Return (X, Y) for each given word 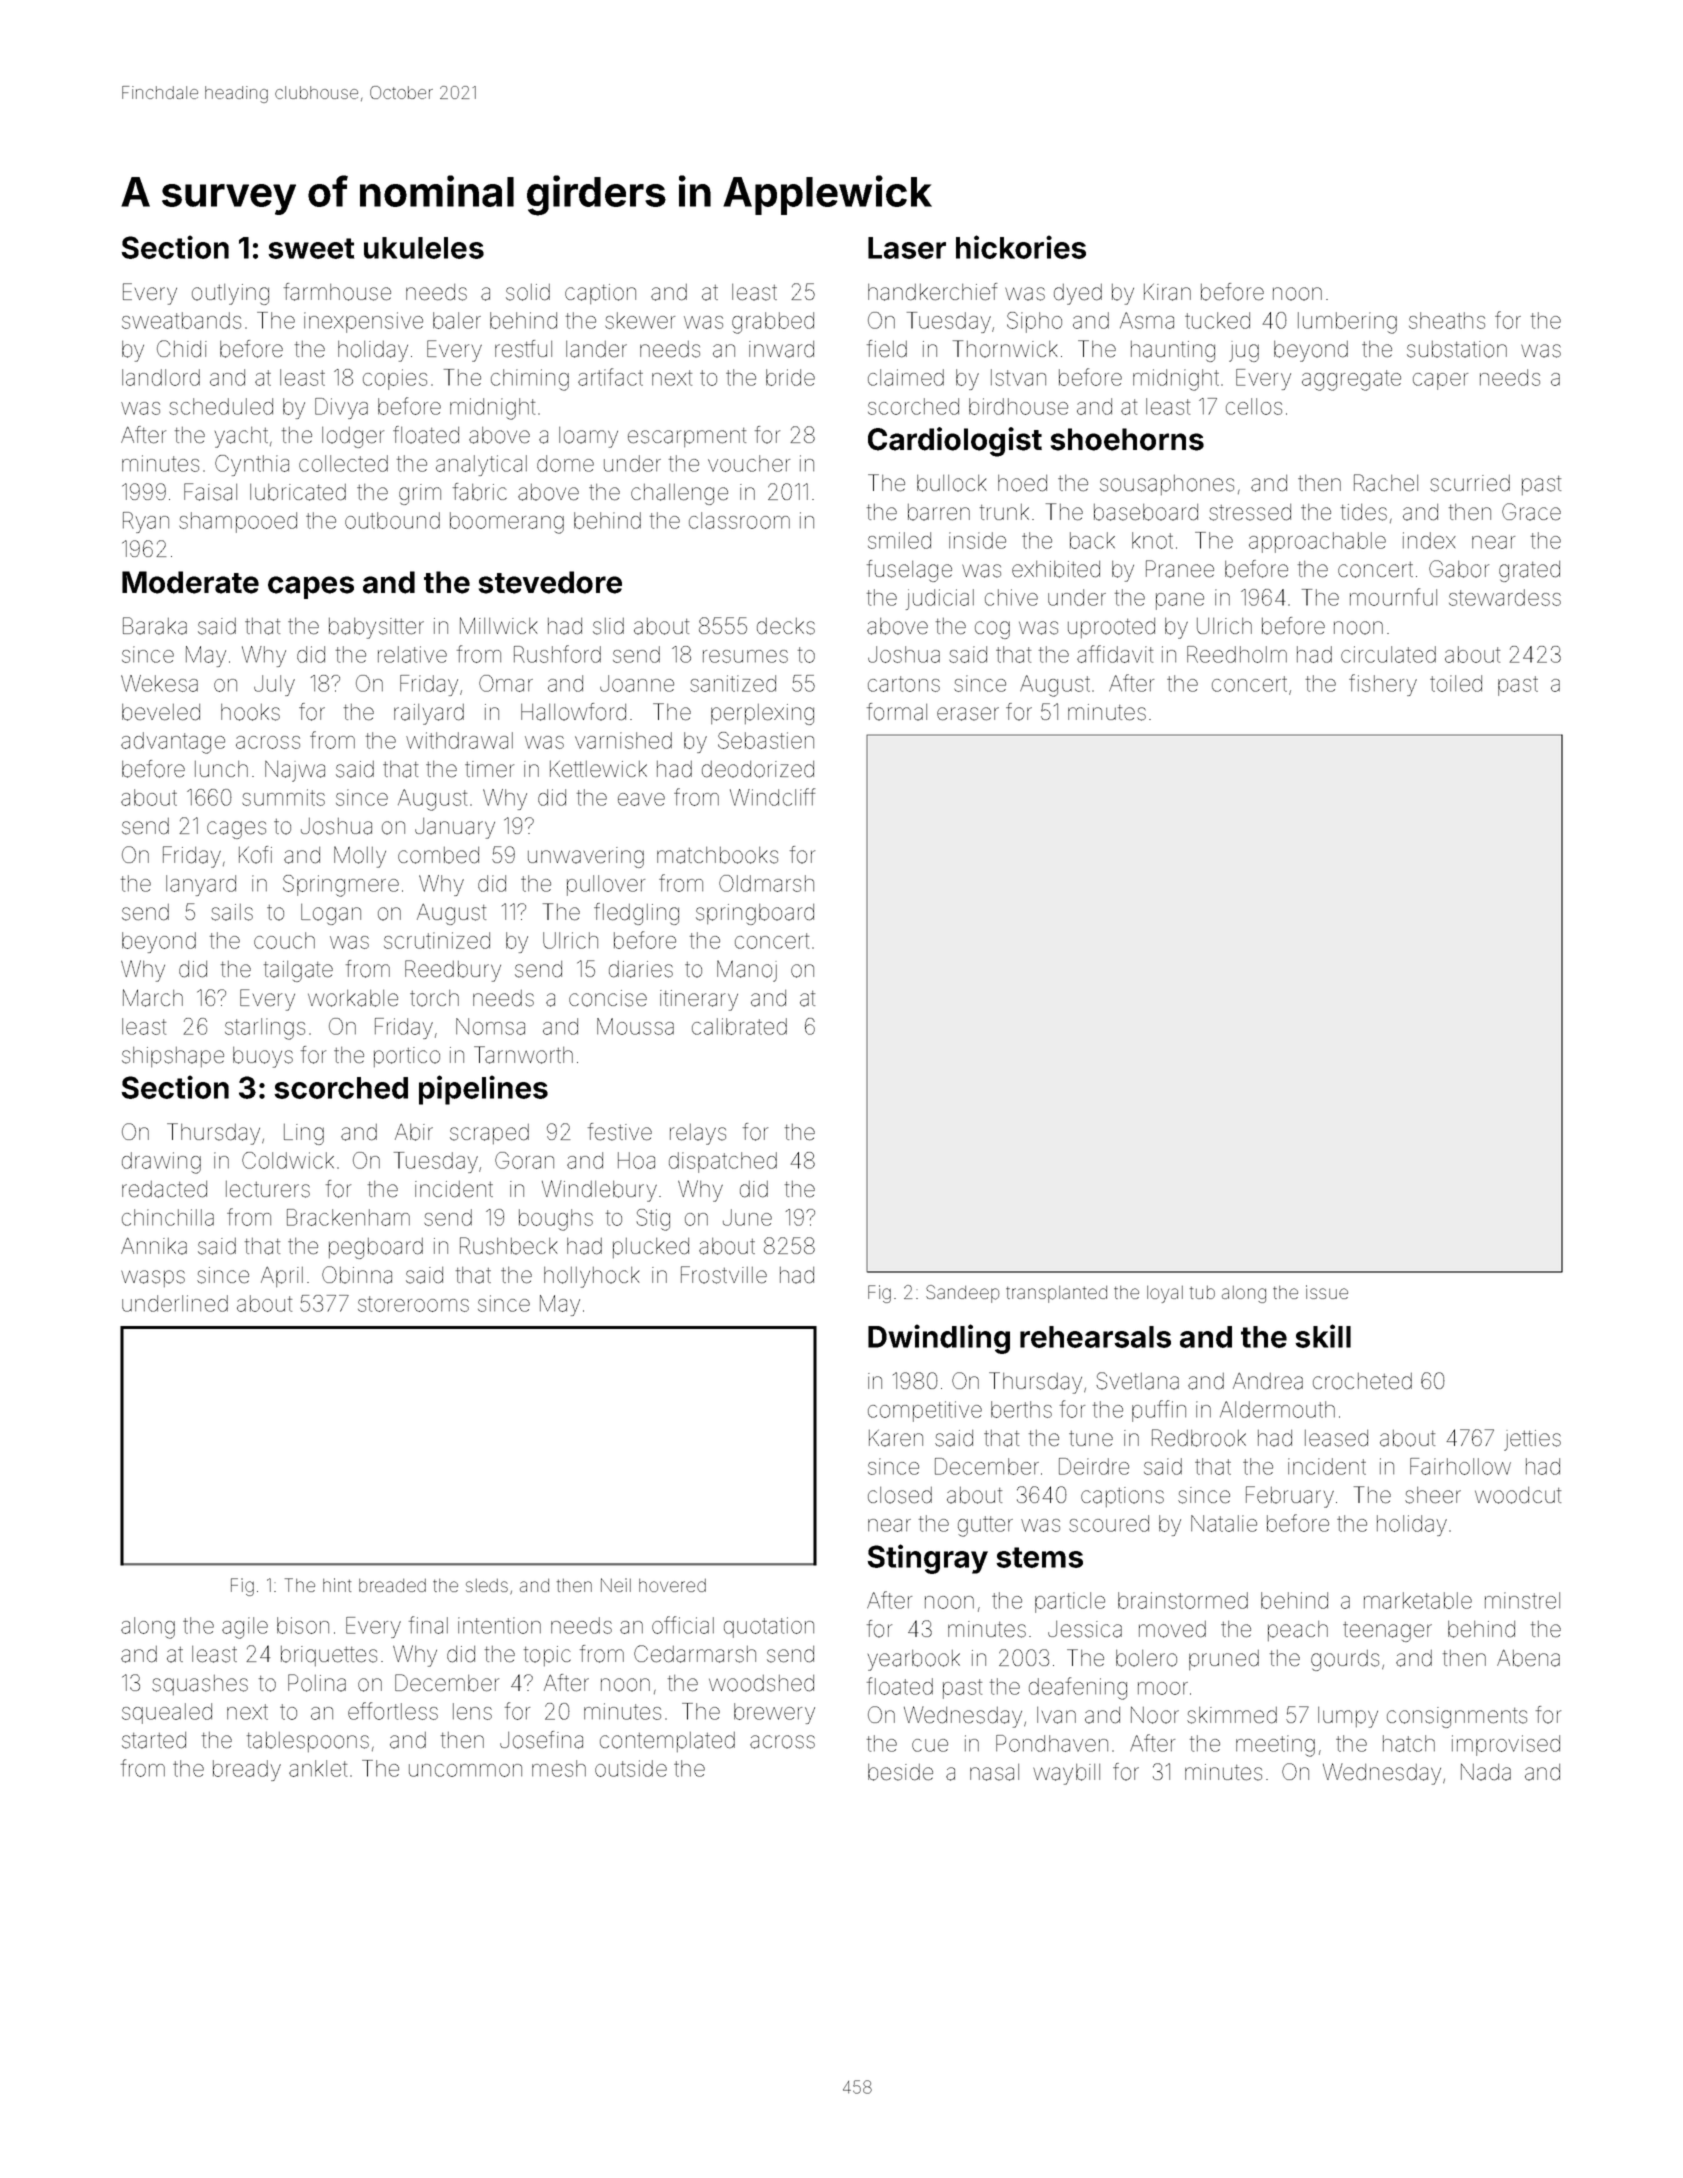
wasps (153, 1278)
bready (247, 1770)
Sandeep (963, 1294)
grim (420, 494)
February (1290, 1497)
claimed (906, 377)
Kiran (1167, 292)
